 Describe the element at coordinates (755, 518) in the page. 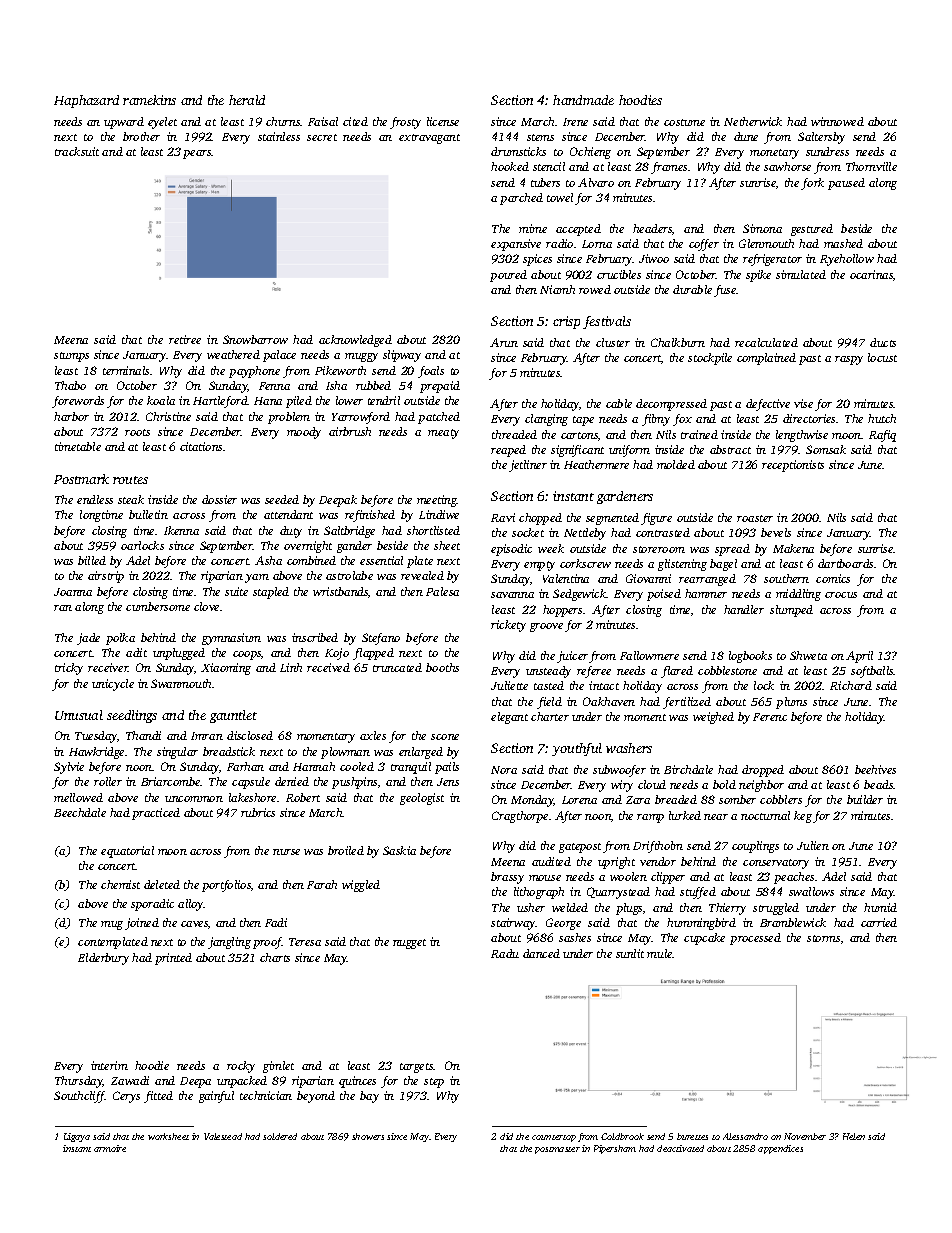

I see `roaster` at that location.
